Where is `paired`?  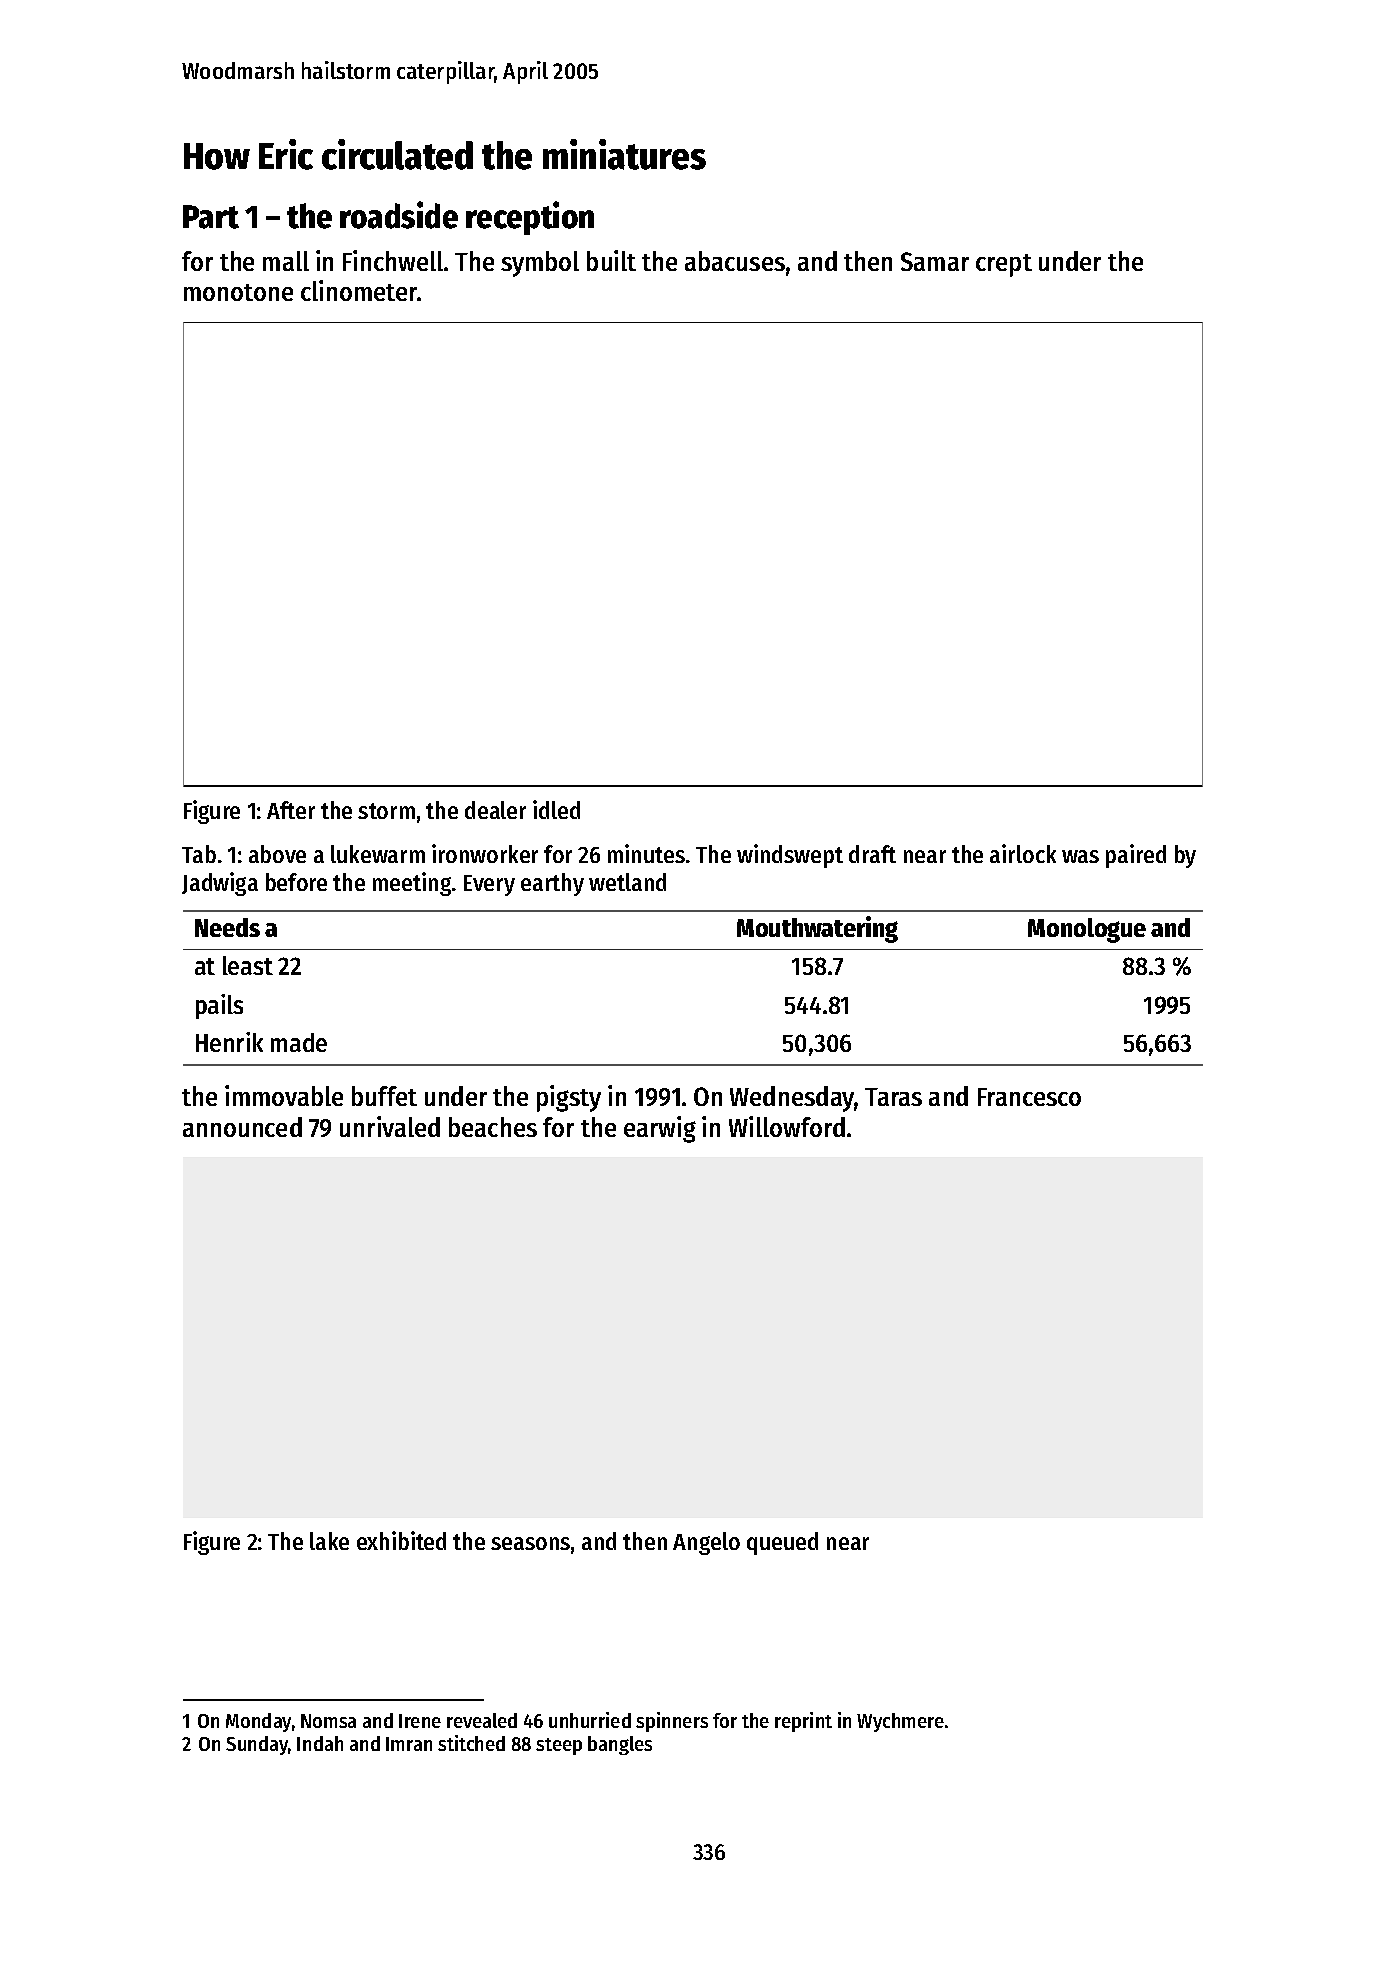
paired is located at coordinates (1136, 856).
